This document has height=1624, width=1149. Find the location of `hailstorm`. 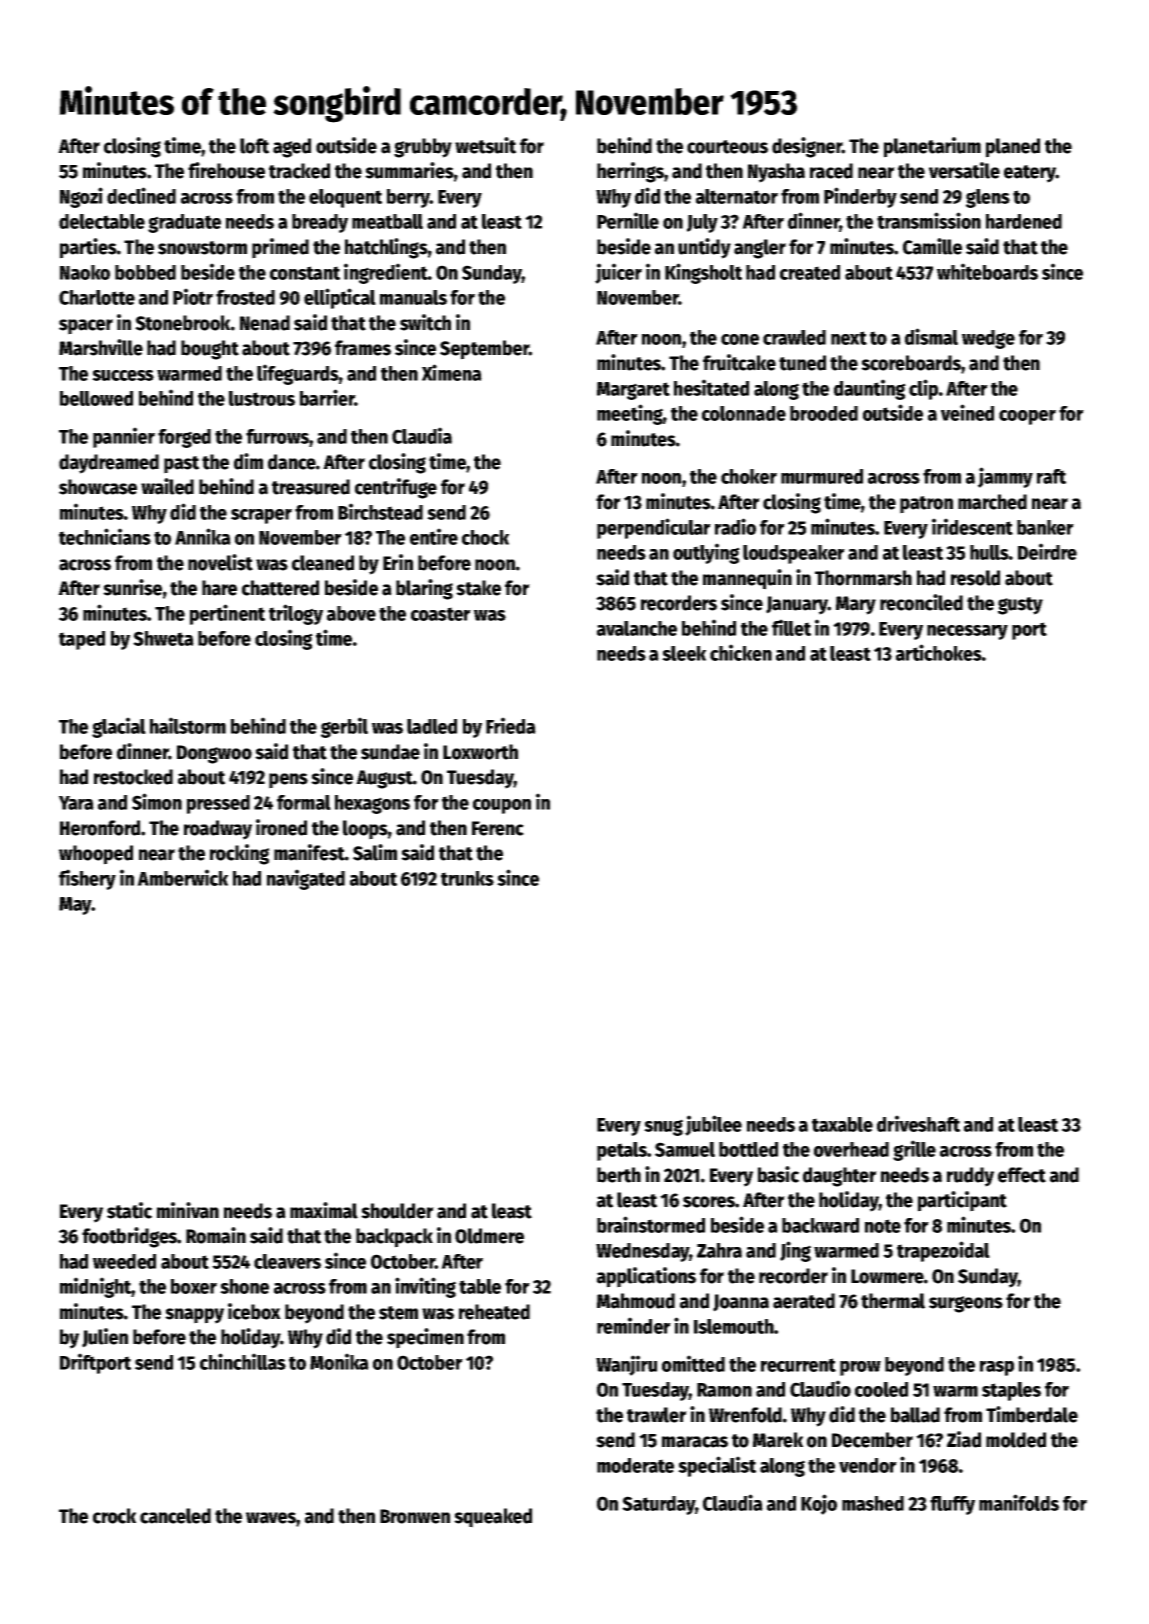

hailstorm is located at coordinates (188, 725).
